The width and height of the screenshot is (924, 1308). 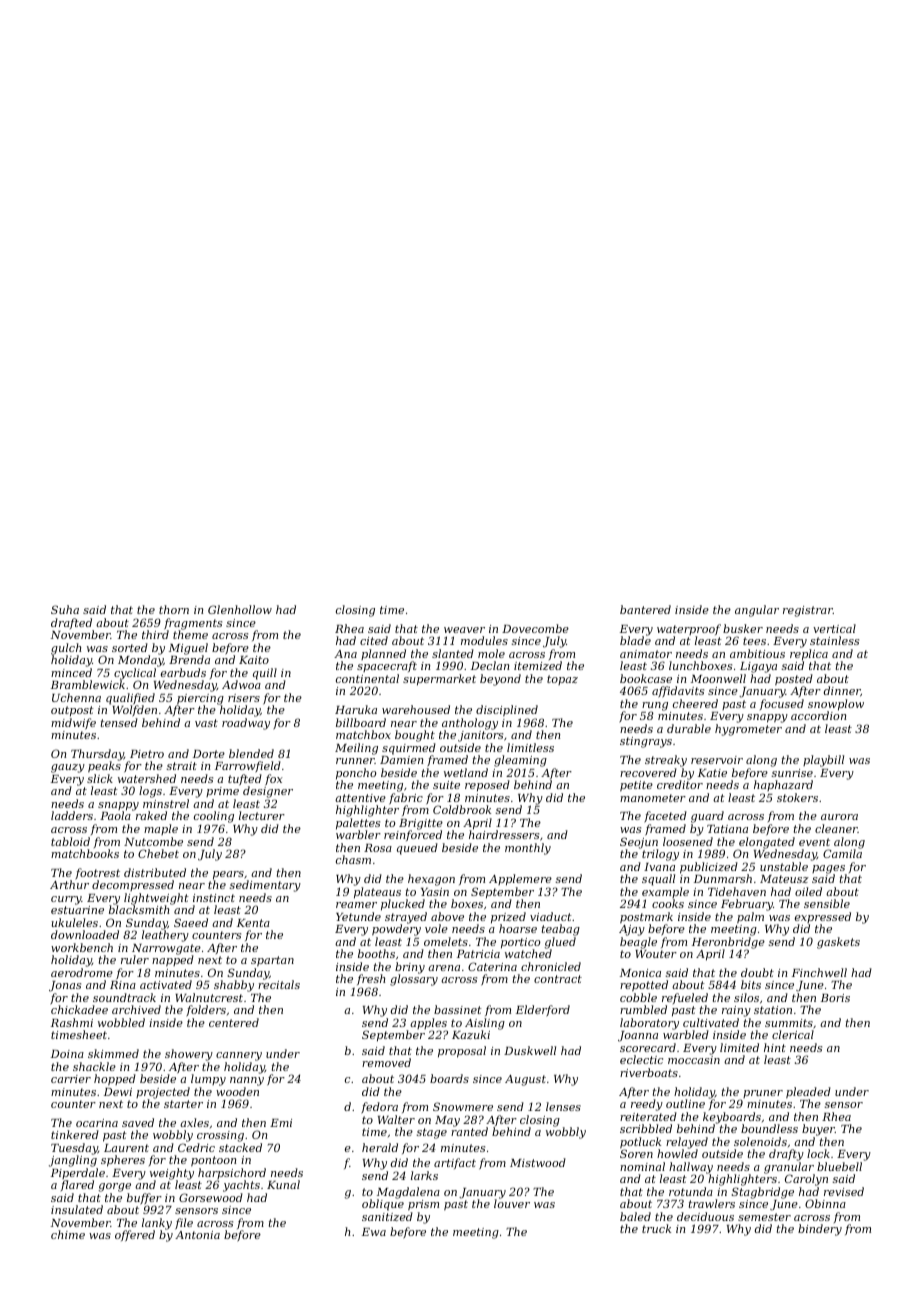 I want to click on Tatiana, so click(x=727, y=829).
